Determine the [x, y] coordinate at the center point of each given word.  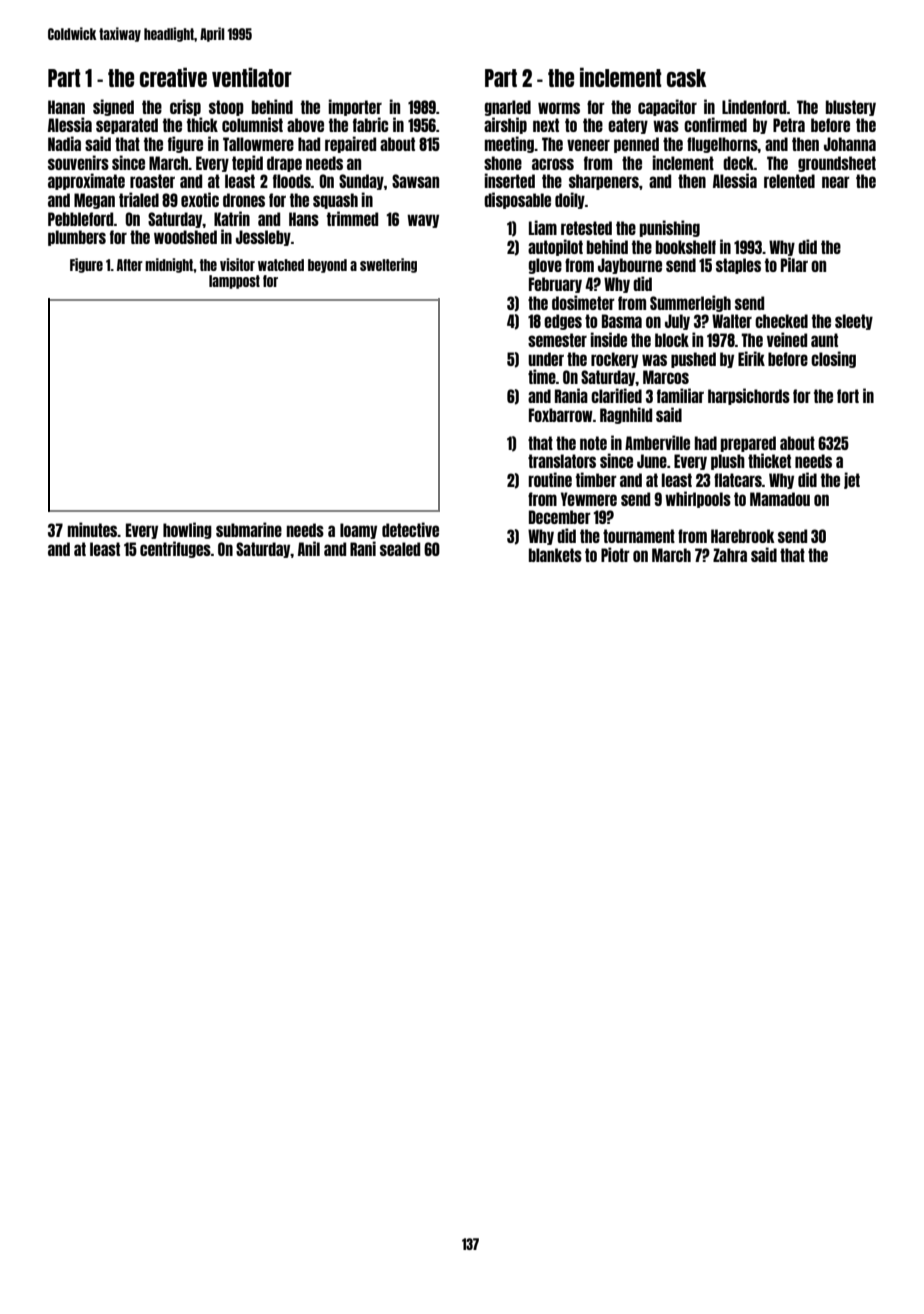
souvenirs [78, 162]
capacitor [667, 107]
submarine [249, 529]
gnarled [508, 108]
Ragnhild [626, 415]
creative [173, 77]
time [542, 376]
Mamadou [780, 499]
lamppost [234, 282]
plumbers [77, 238]
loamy [358, 531]
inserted [509, 180]
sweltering [388, 265]
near [836, 182]
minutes [92, 529]
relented [789, 181]
